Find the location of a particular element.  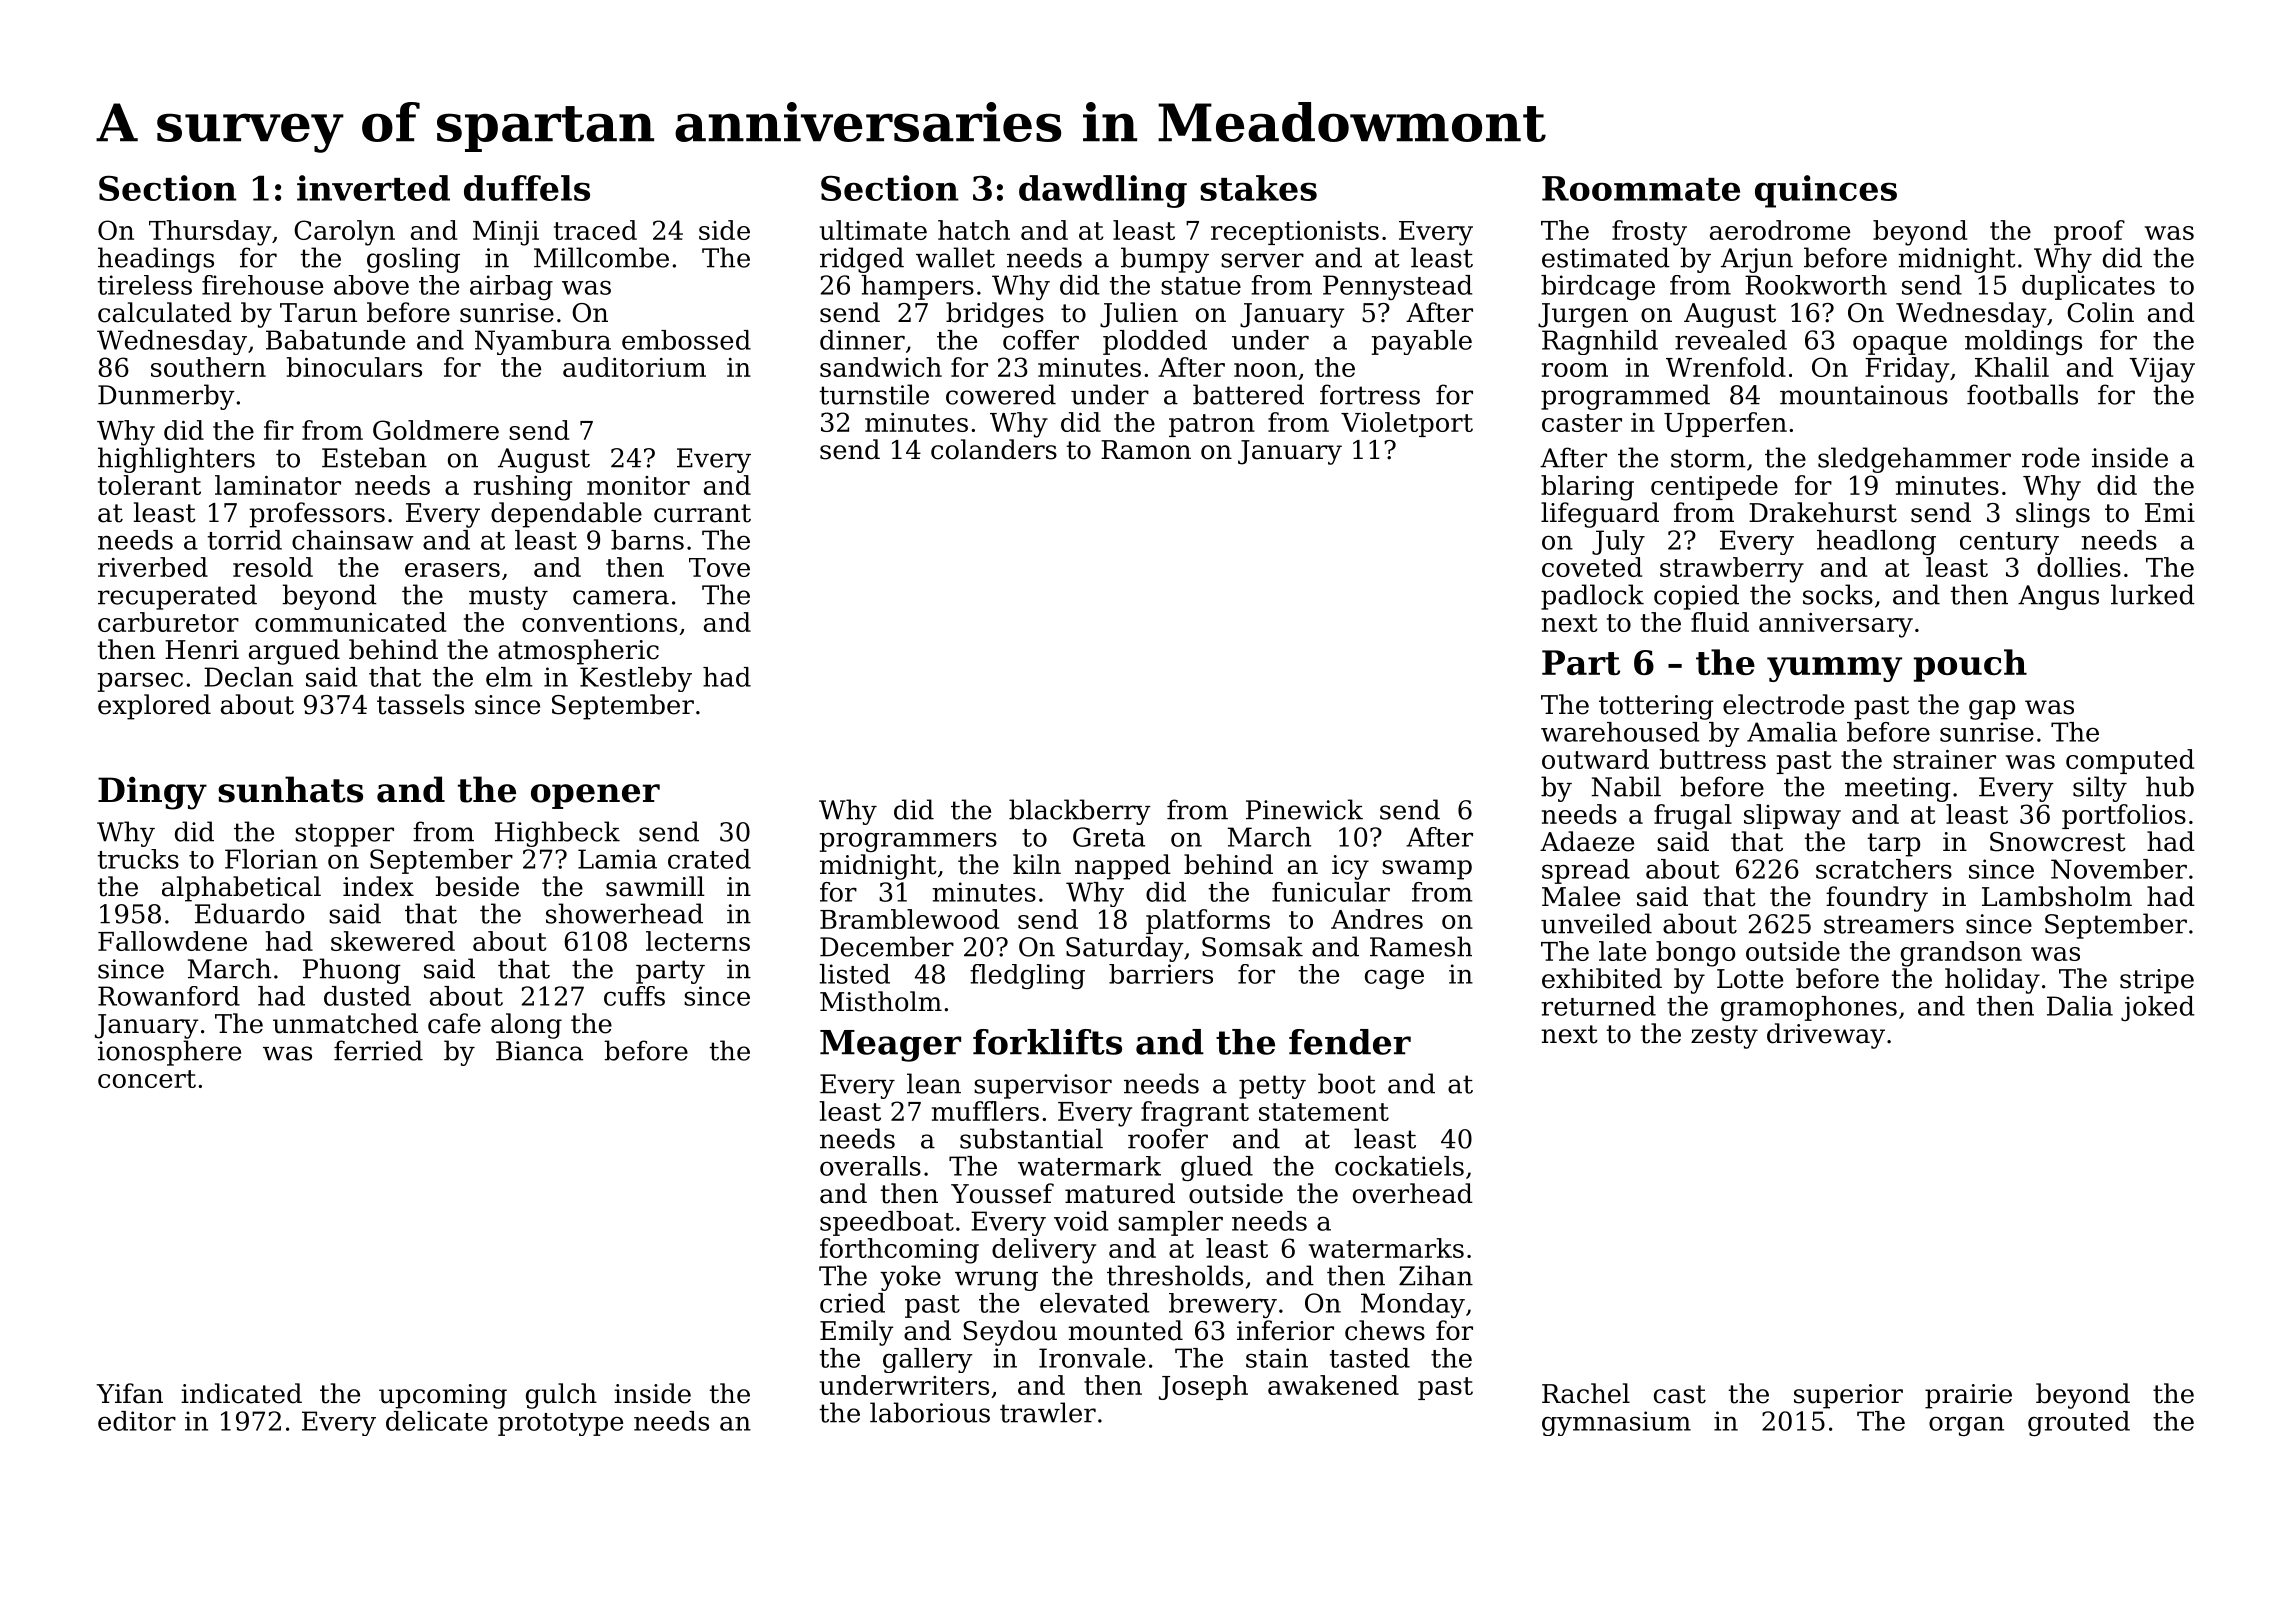

Julien is located at coordinates (1139, 315).
